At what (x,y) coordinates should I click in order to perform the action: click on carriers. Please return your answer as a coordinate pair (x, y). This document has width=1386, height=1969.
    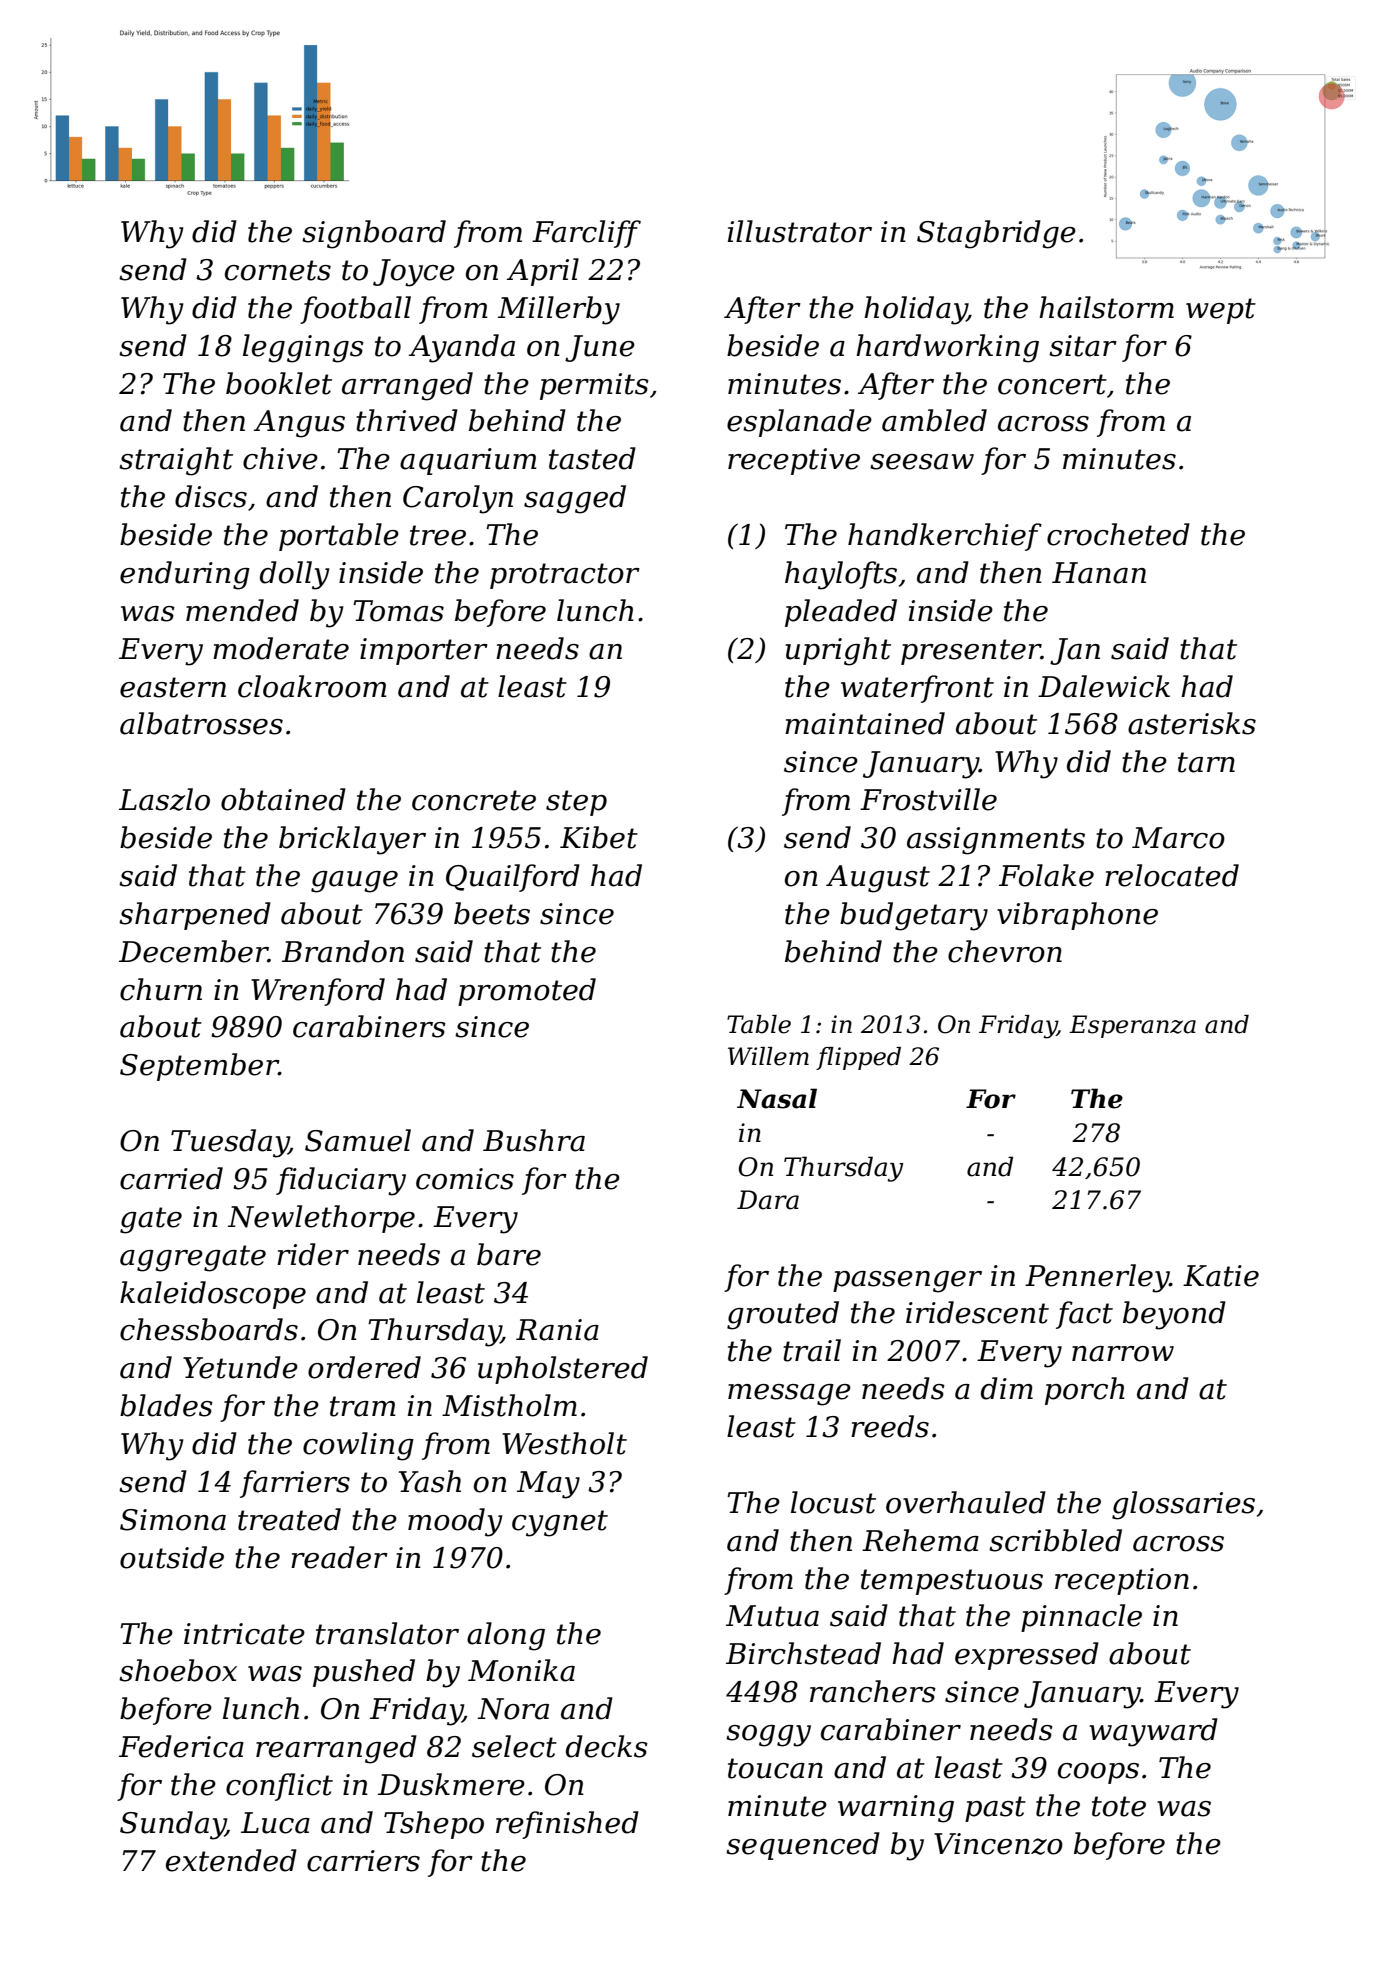
    Looking at the image, I should click on (363, 1861).
